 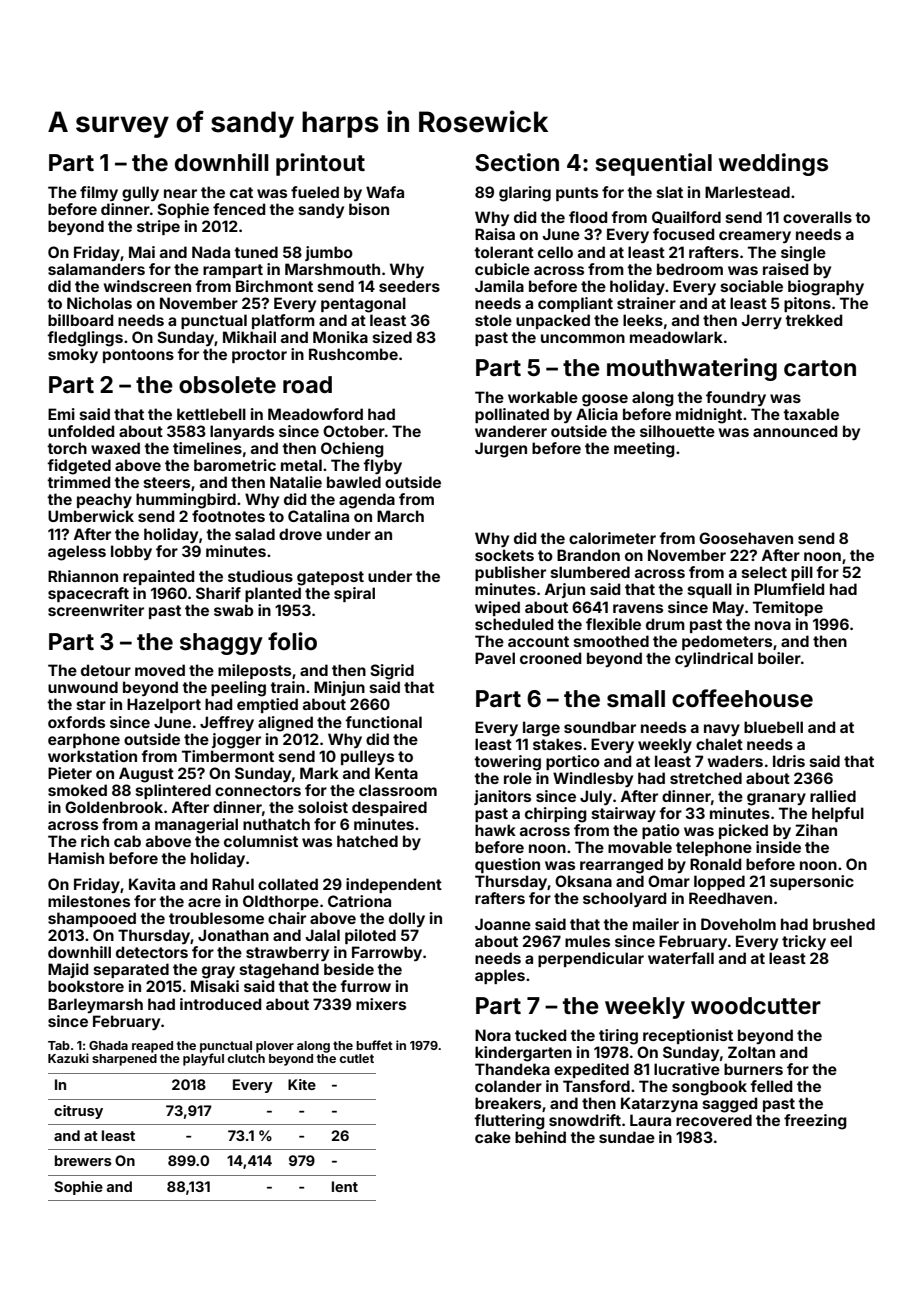 What do you see at coordinates (89, 901) in the page?
I see `milestones` at bounding box center [89, 901].
